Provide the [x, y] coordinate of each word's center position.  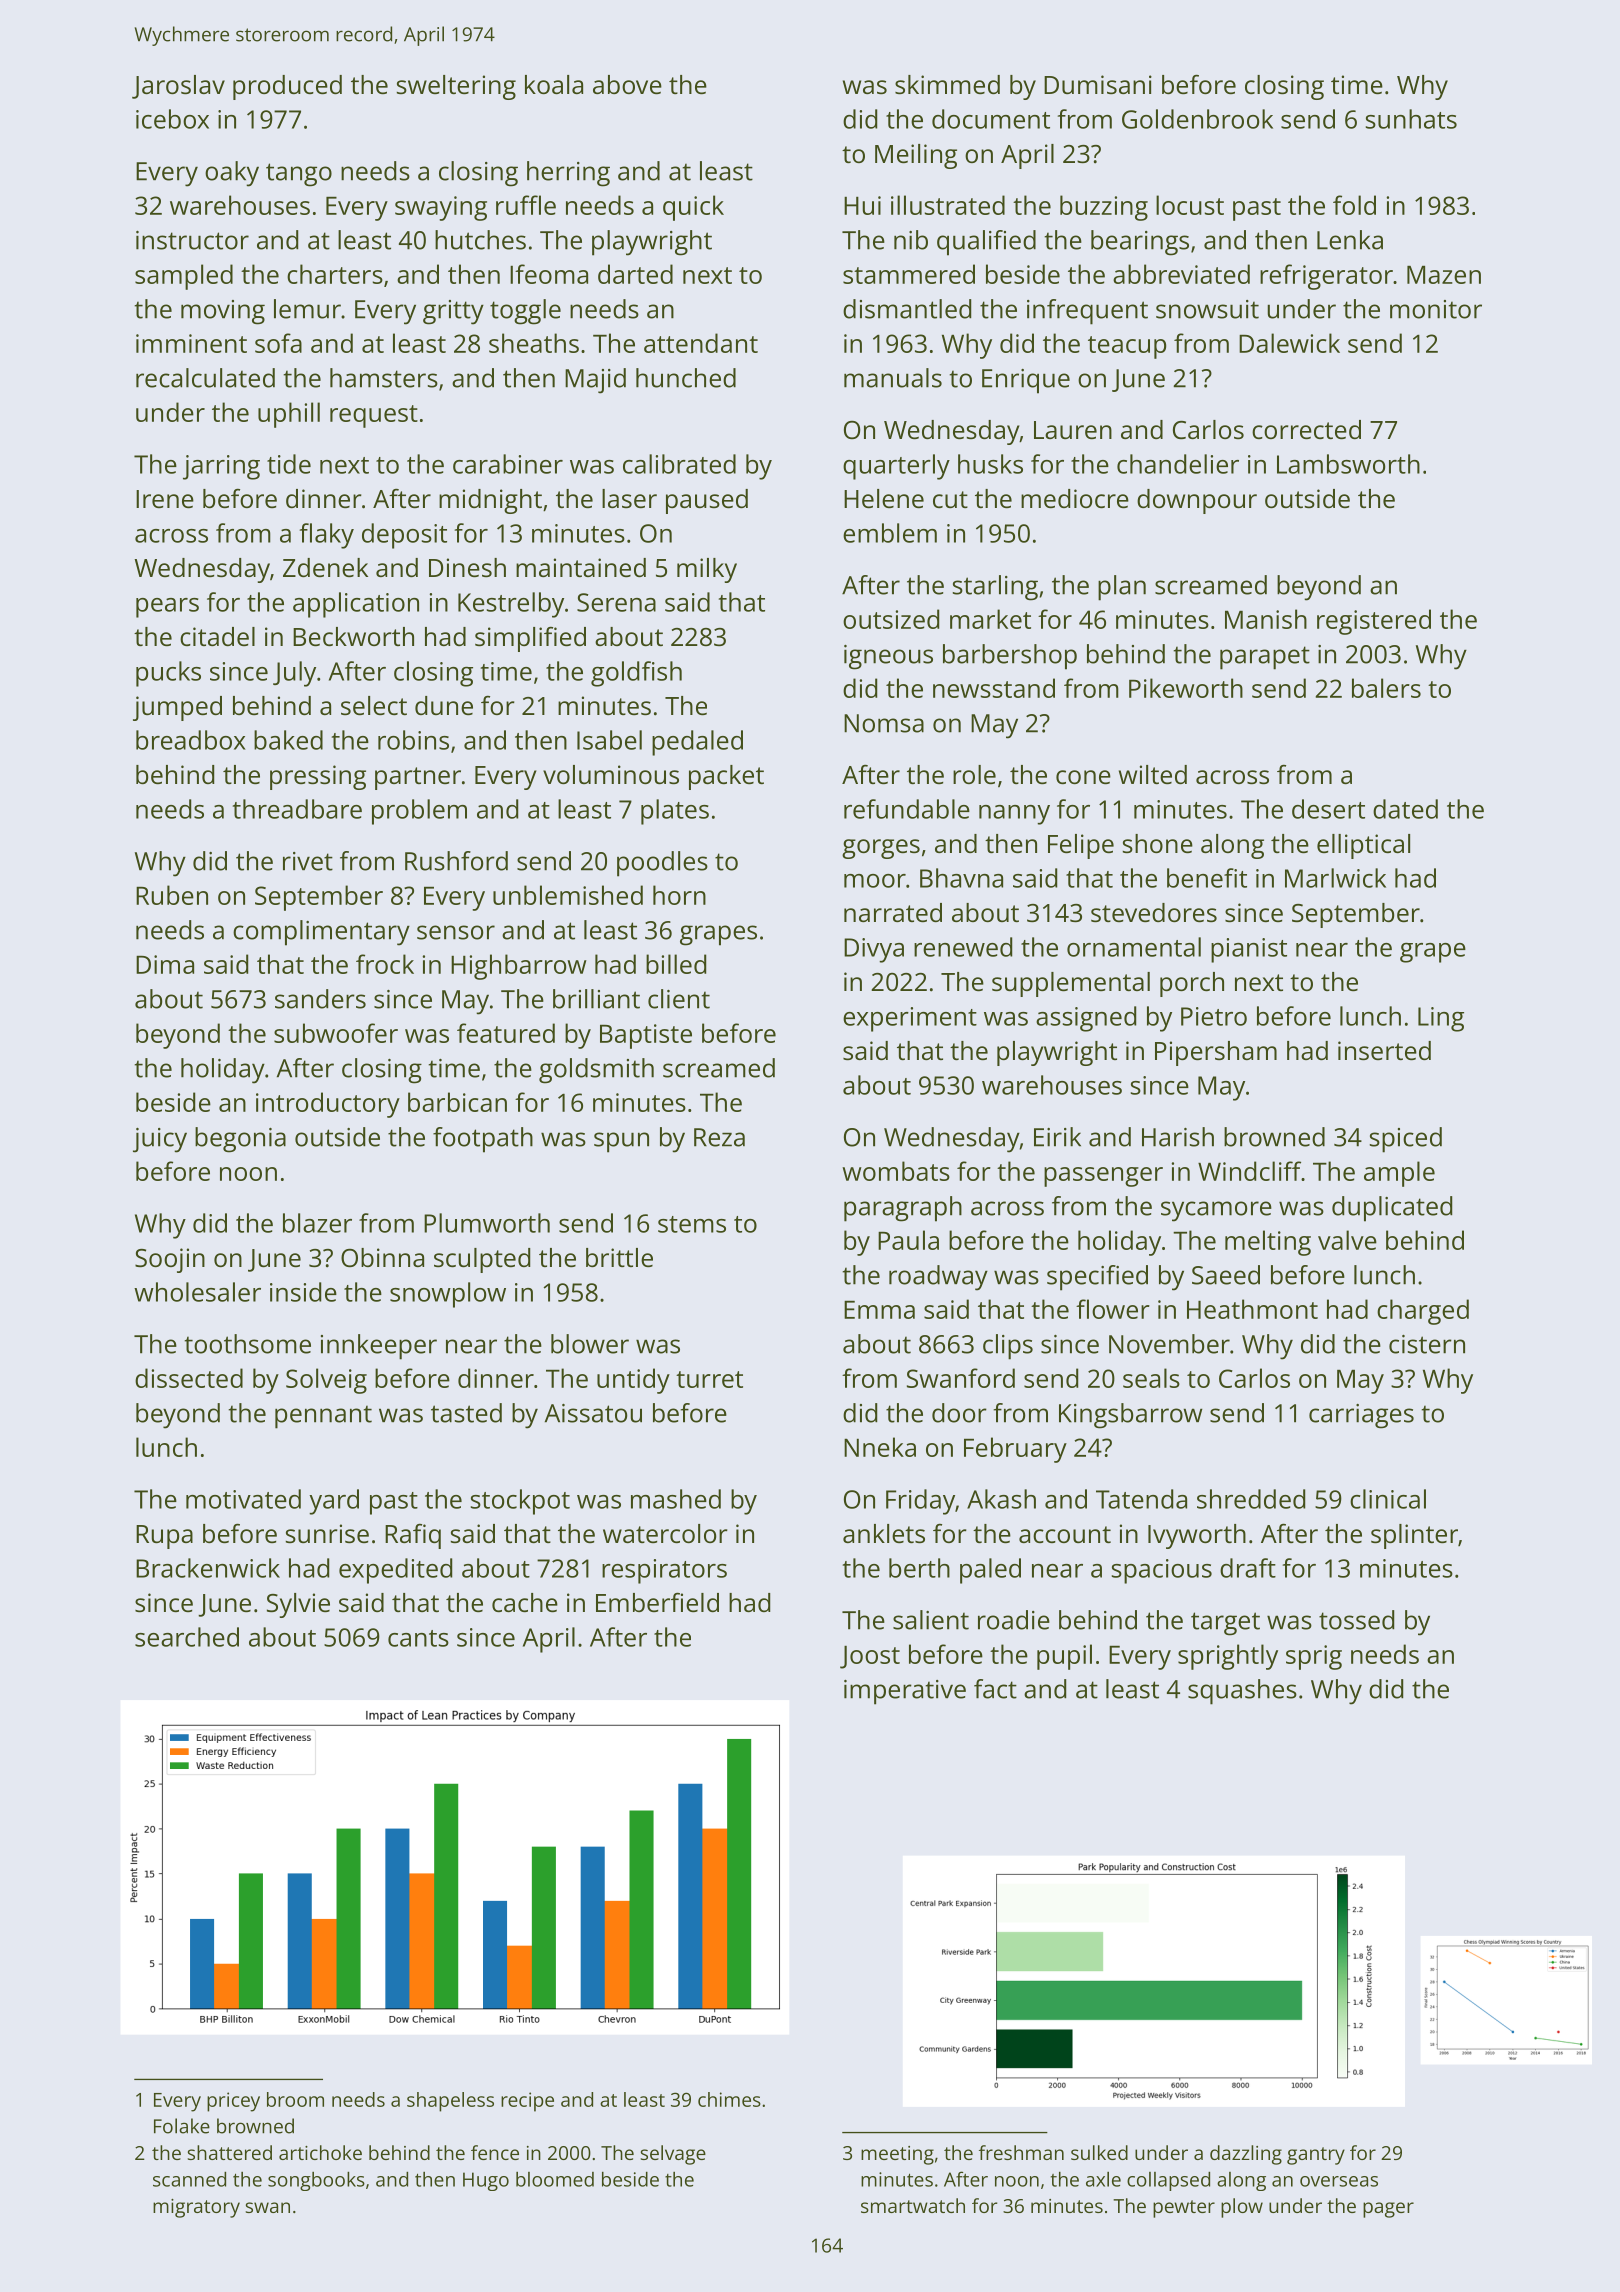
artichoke [320, 2152]
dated [1405, 809]
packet [726, 777]
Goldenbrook [1197, 119]
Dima [165, 964]
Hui [862, 205]
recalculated [205, 378]
